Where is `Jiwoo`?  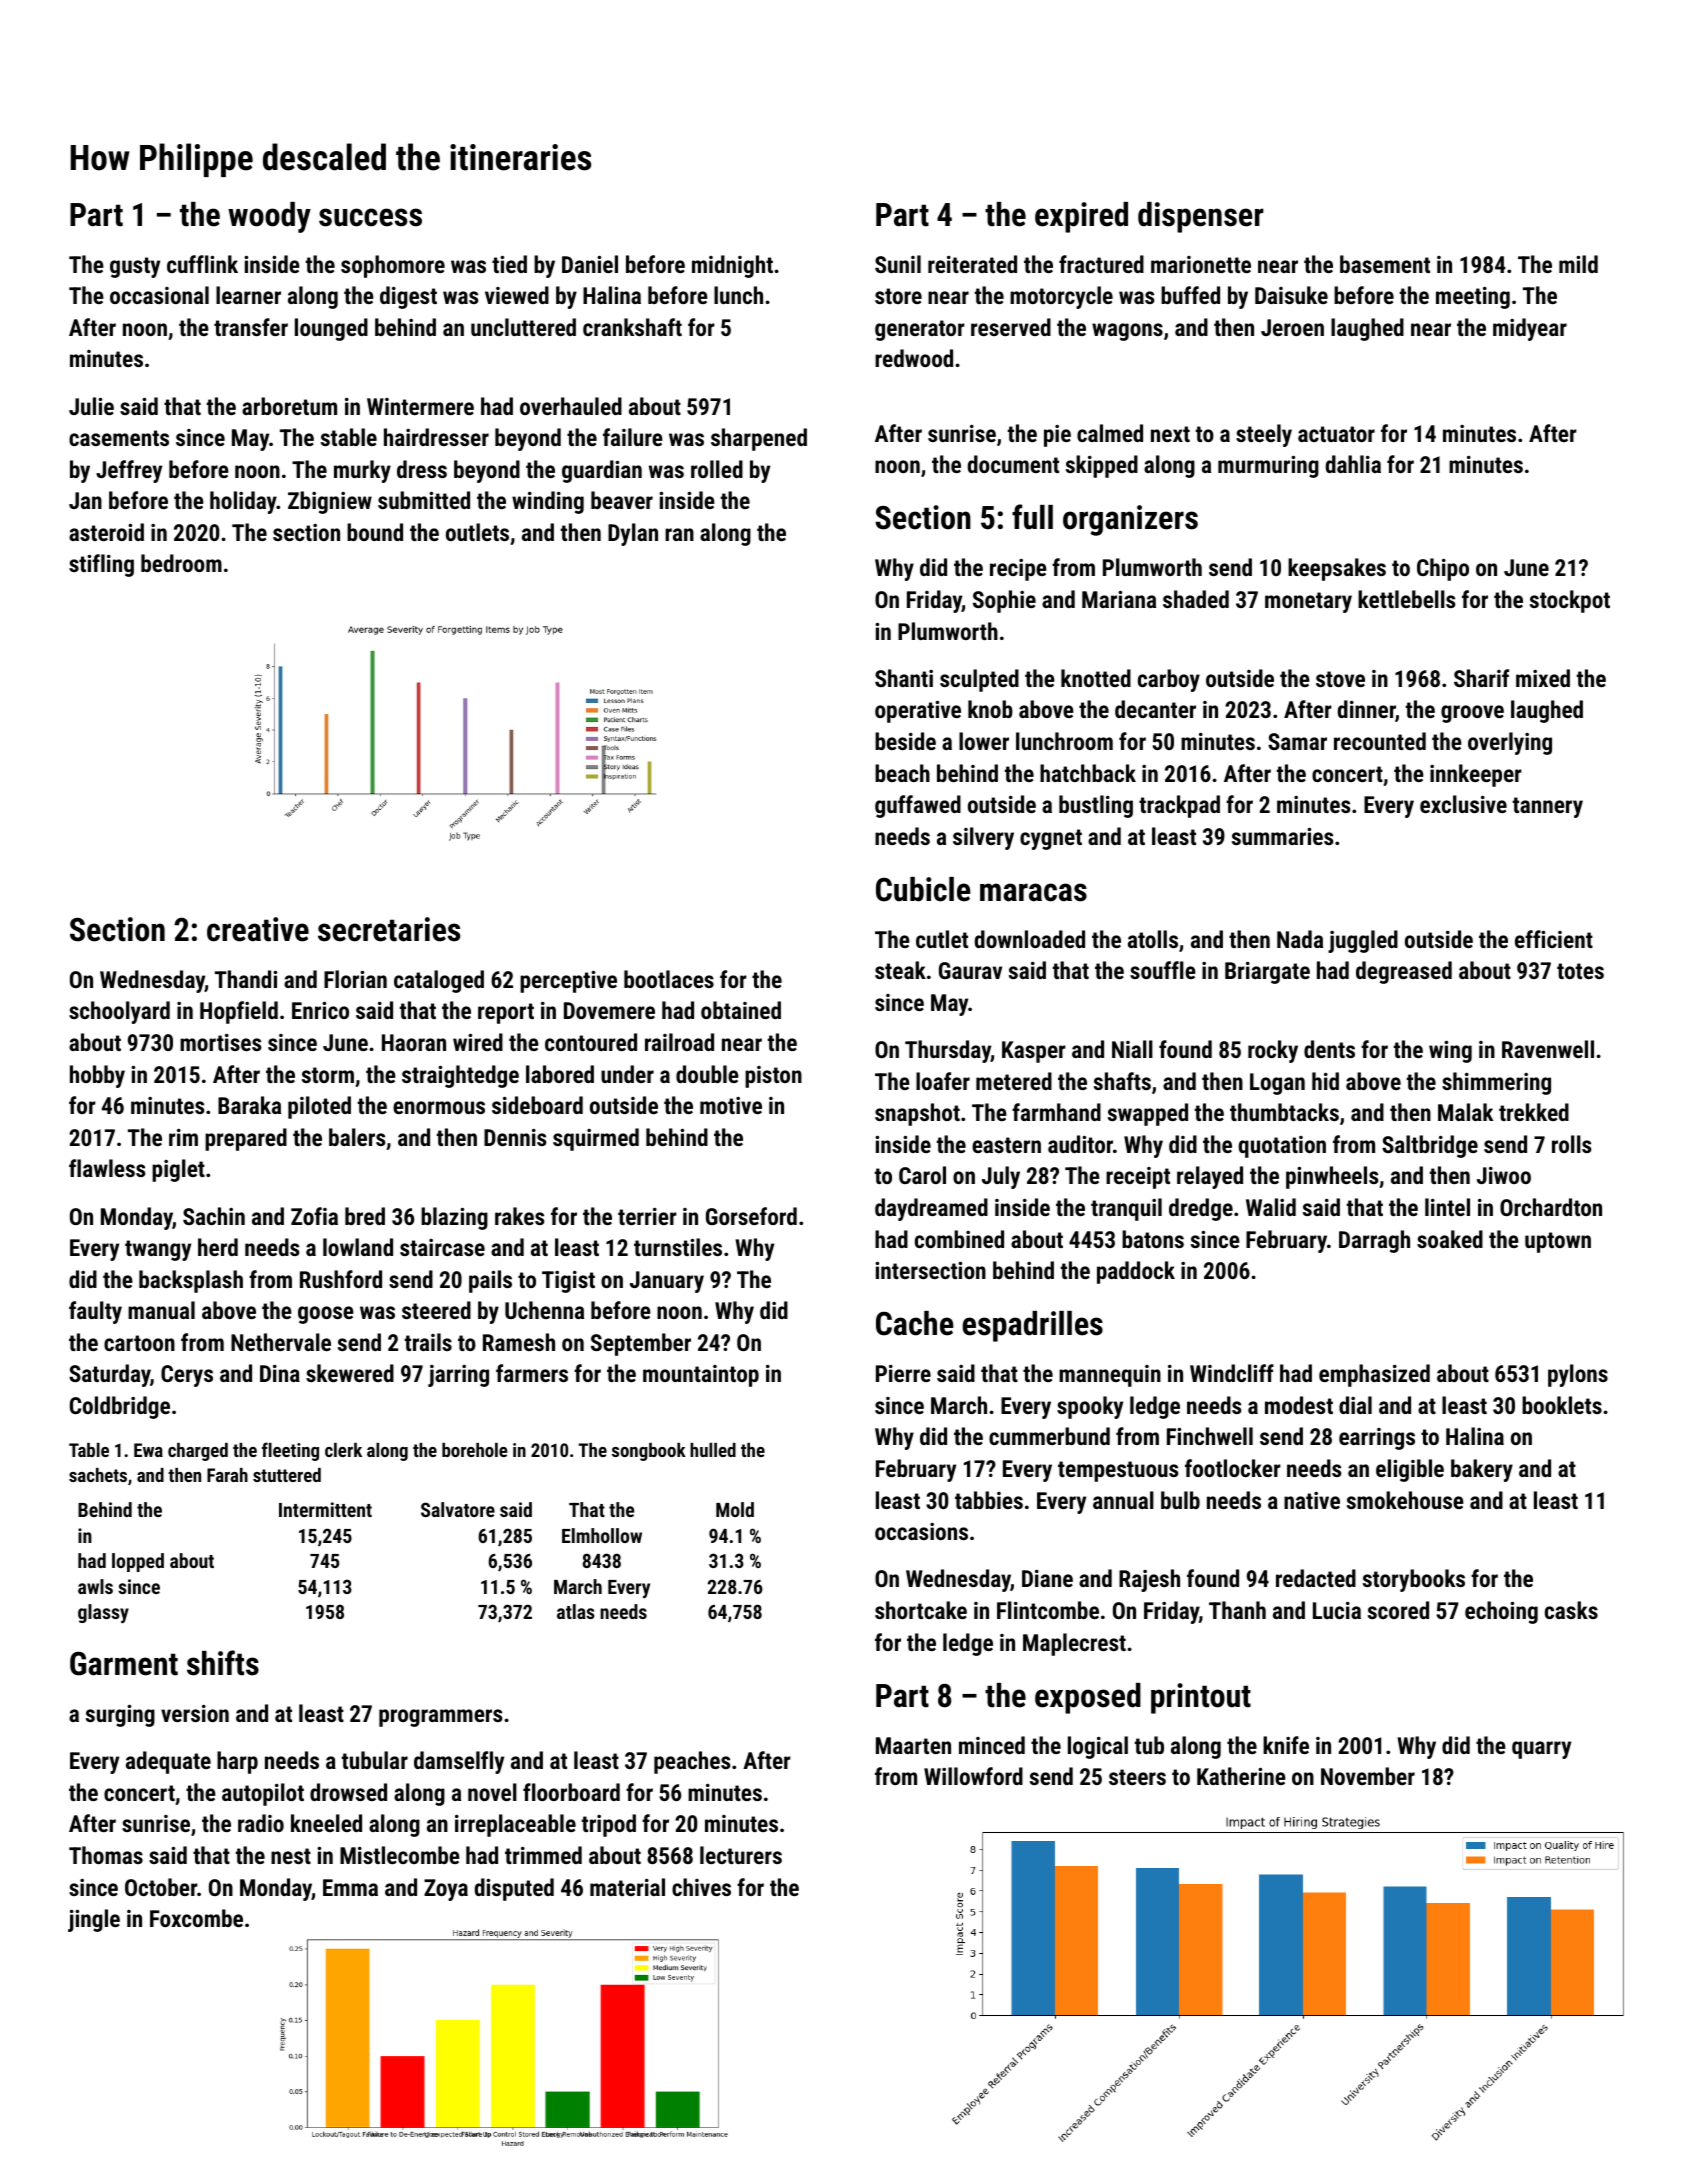 Jiwoo is located at coordinates (1504, 1175).
